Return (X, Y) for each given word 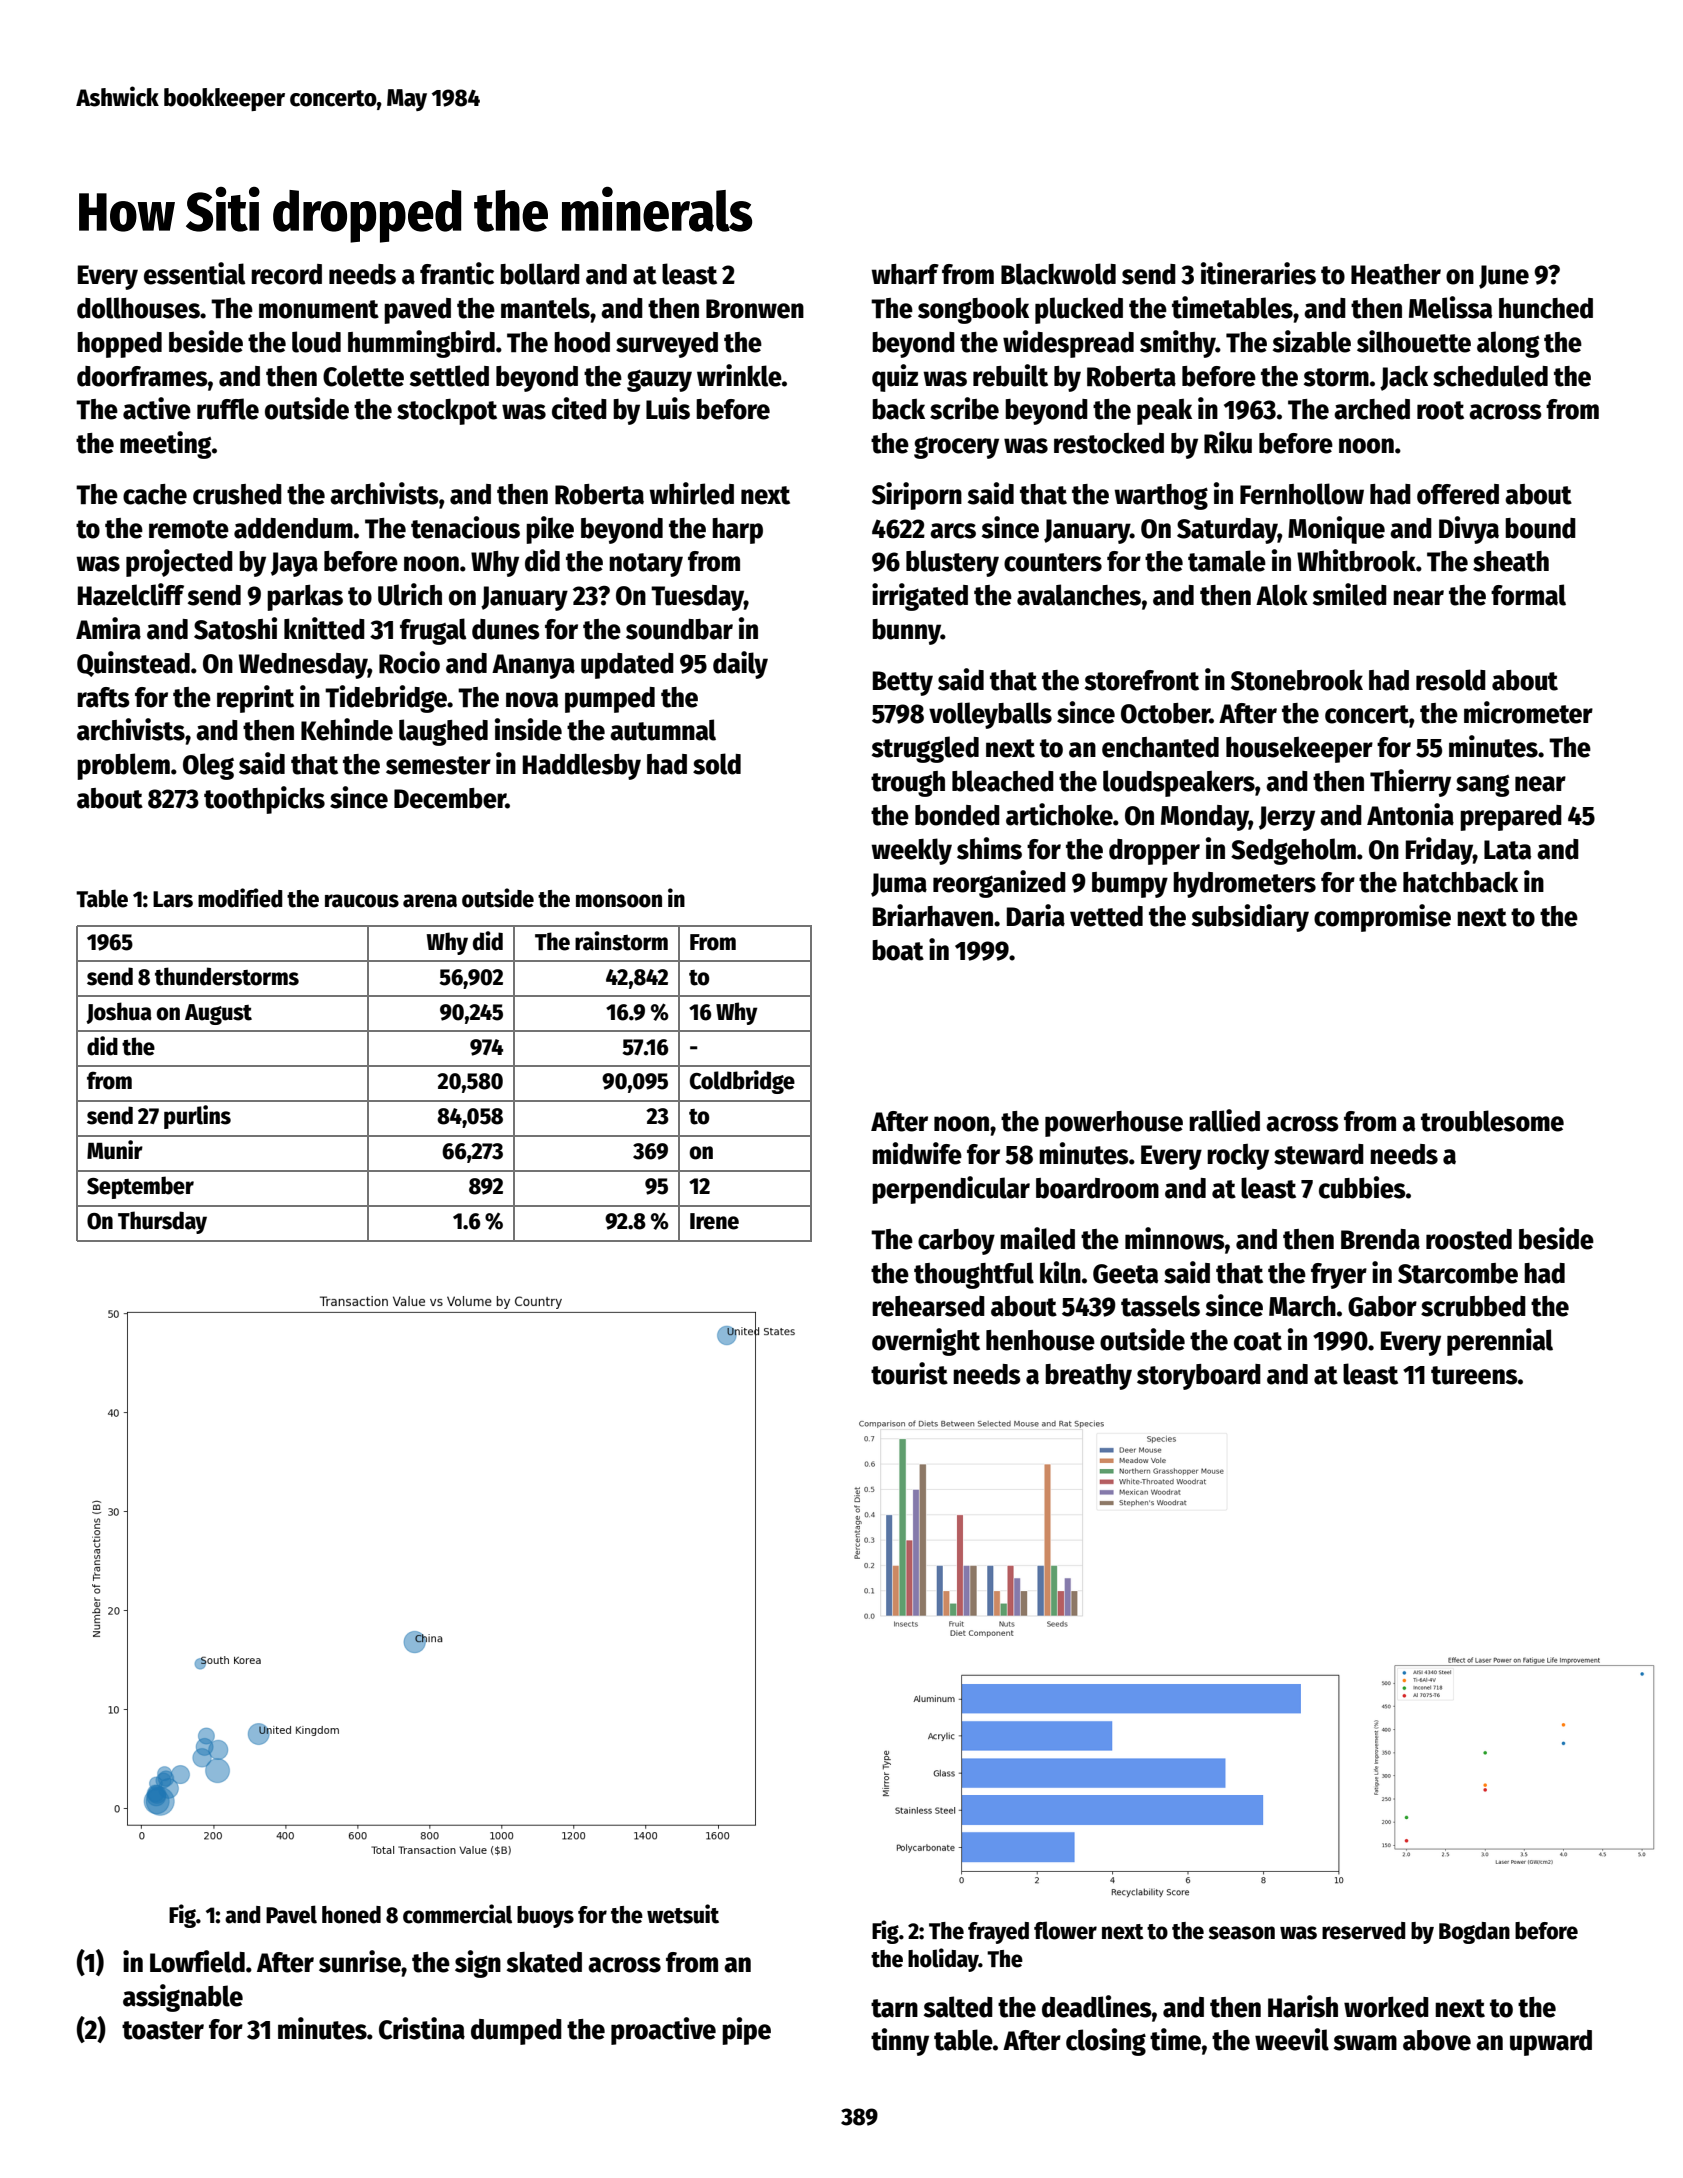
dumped (516, 2032)
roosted (1469, 1239)
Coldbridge (742, 1082)
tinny (900, 2042)
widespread (1068, 344)
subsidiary (1250, 918)
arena (430, 901)
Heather (1396, 274)
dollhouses (138, 308)
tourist (909, 1373)
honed (351, 1915)
